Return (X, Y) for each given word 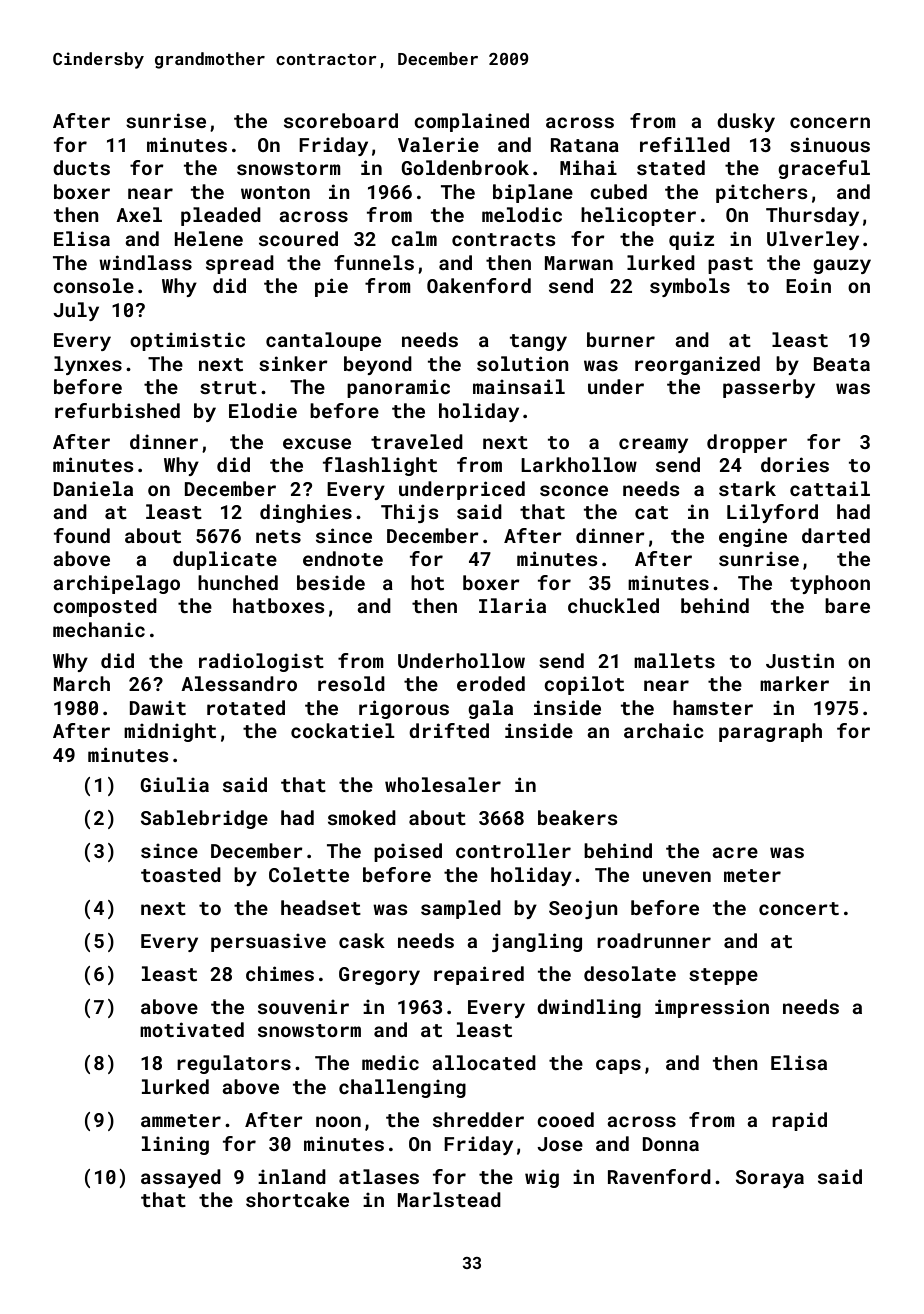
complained (471, 122)
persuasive (268, 943)
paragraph (770, 732)
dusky (746, 122)
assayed (181, 1178)
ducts (81, 167)
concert (799, 908)
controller (513, 850)
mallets (674, 660)
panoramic (398, 388)
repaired (479, 975)
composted (105, 607)
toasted (181, 874)
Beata (842, 364)
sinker (293, 363)
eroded (491, 683)
